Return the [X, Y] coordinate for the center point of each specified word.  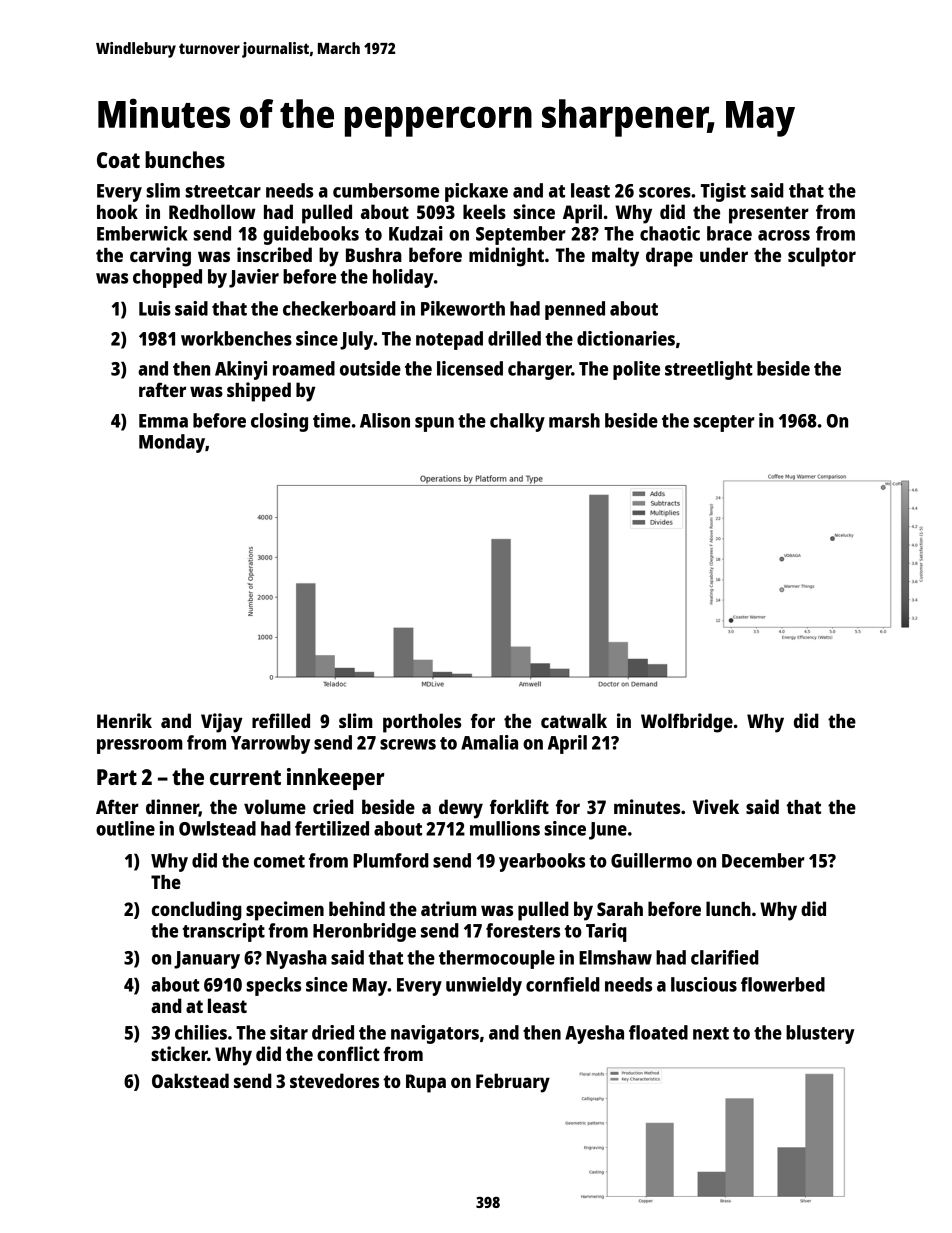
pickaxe [476, 192]
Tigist [723, 192]
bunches [185, 159]
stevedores [334, 1080]
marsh [574, 420]
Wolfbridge [687, 723]
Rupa [426, 1083]
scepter [724, 423]
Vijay [222, 723]
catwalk [574, 720]
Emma [163, 421]
